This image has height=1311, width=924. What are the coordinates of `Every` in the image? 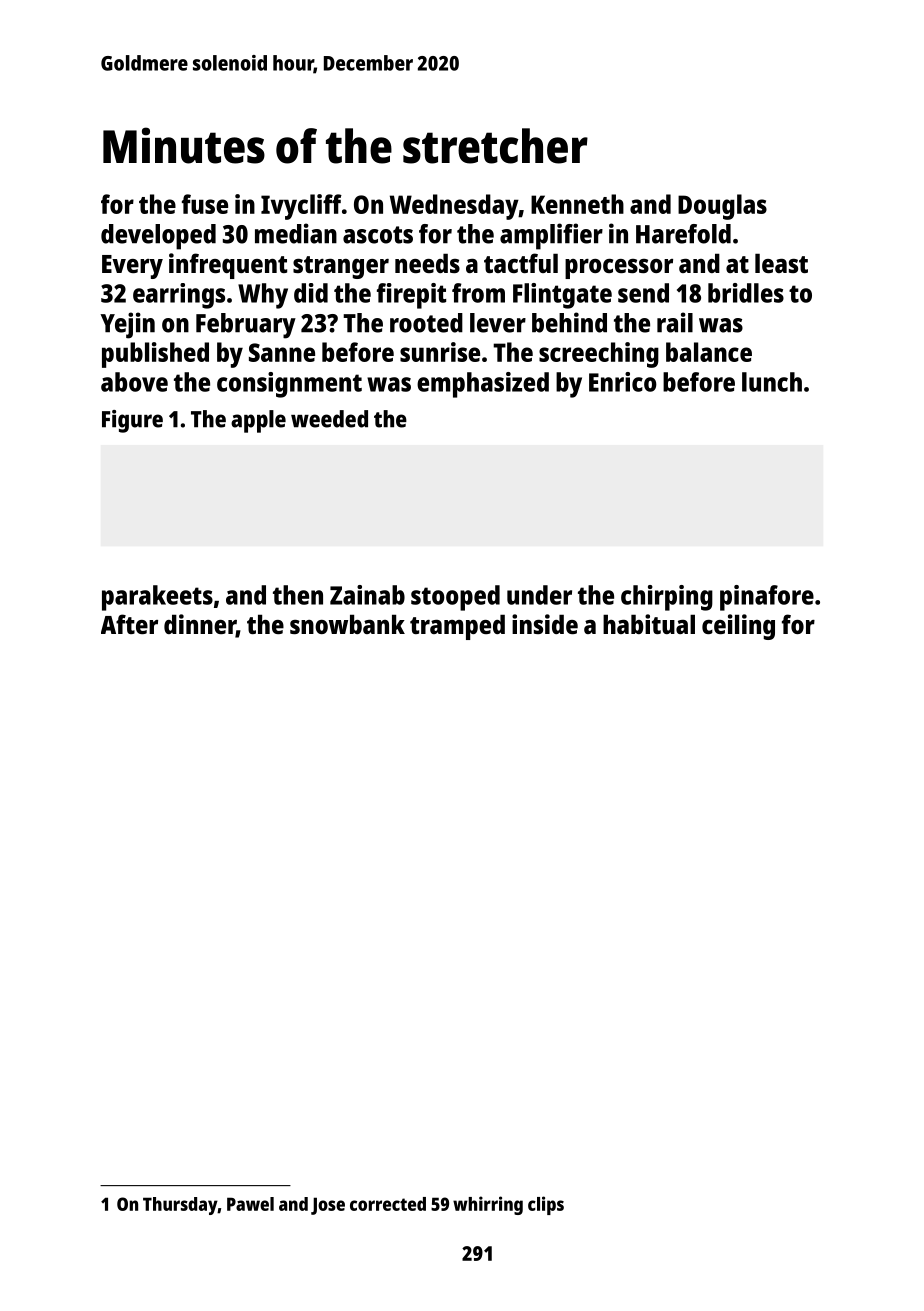 It's located at (132, 267).
